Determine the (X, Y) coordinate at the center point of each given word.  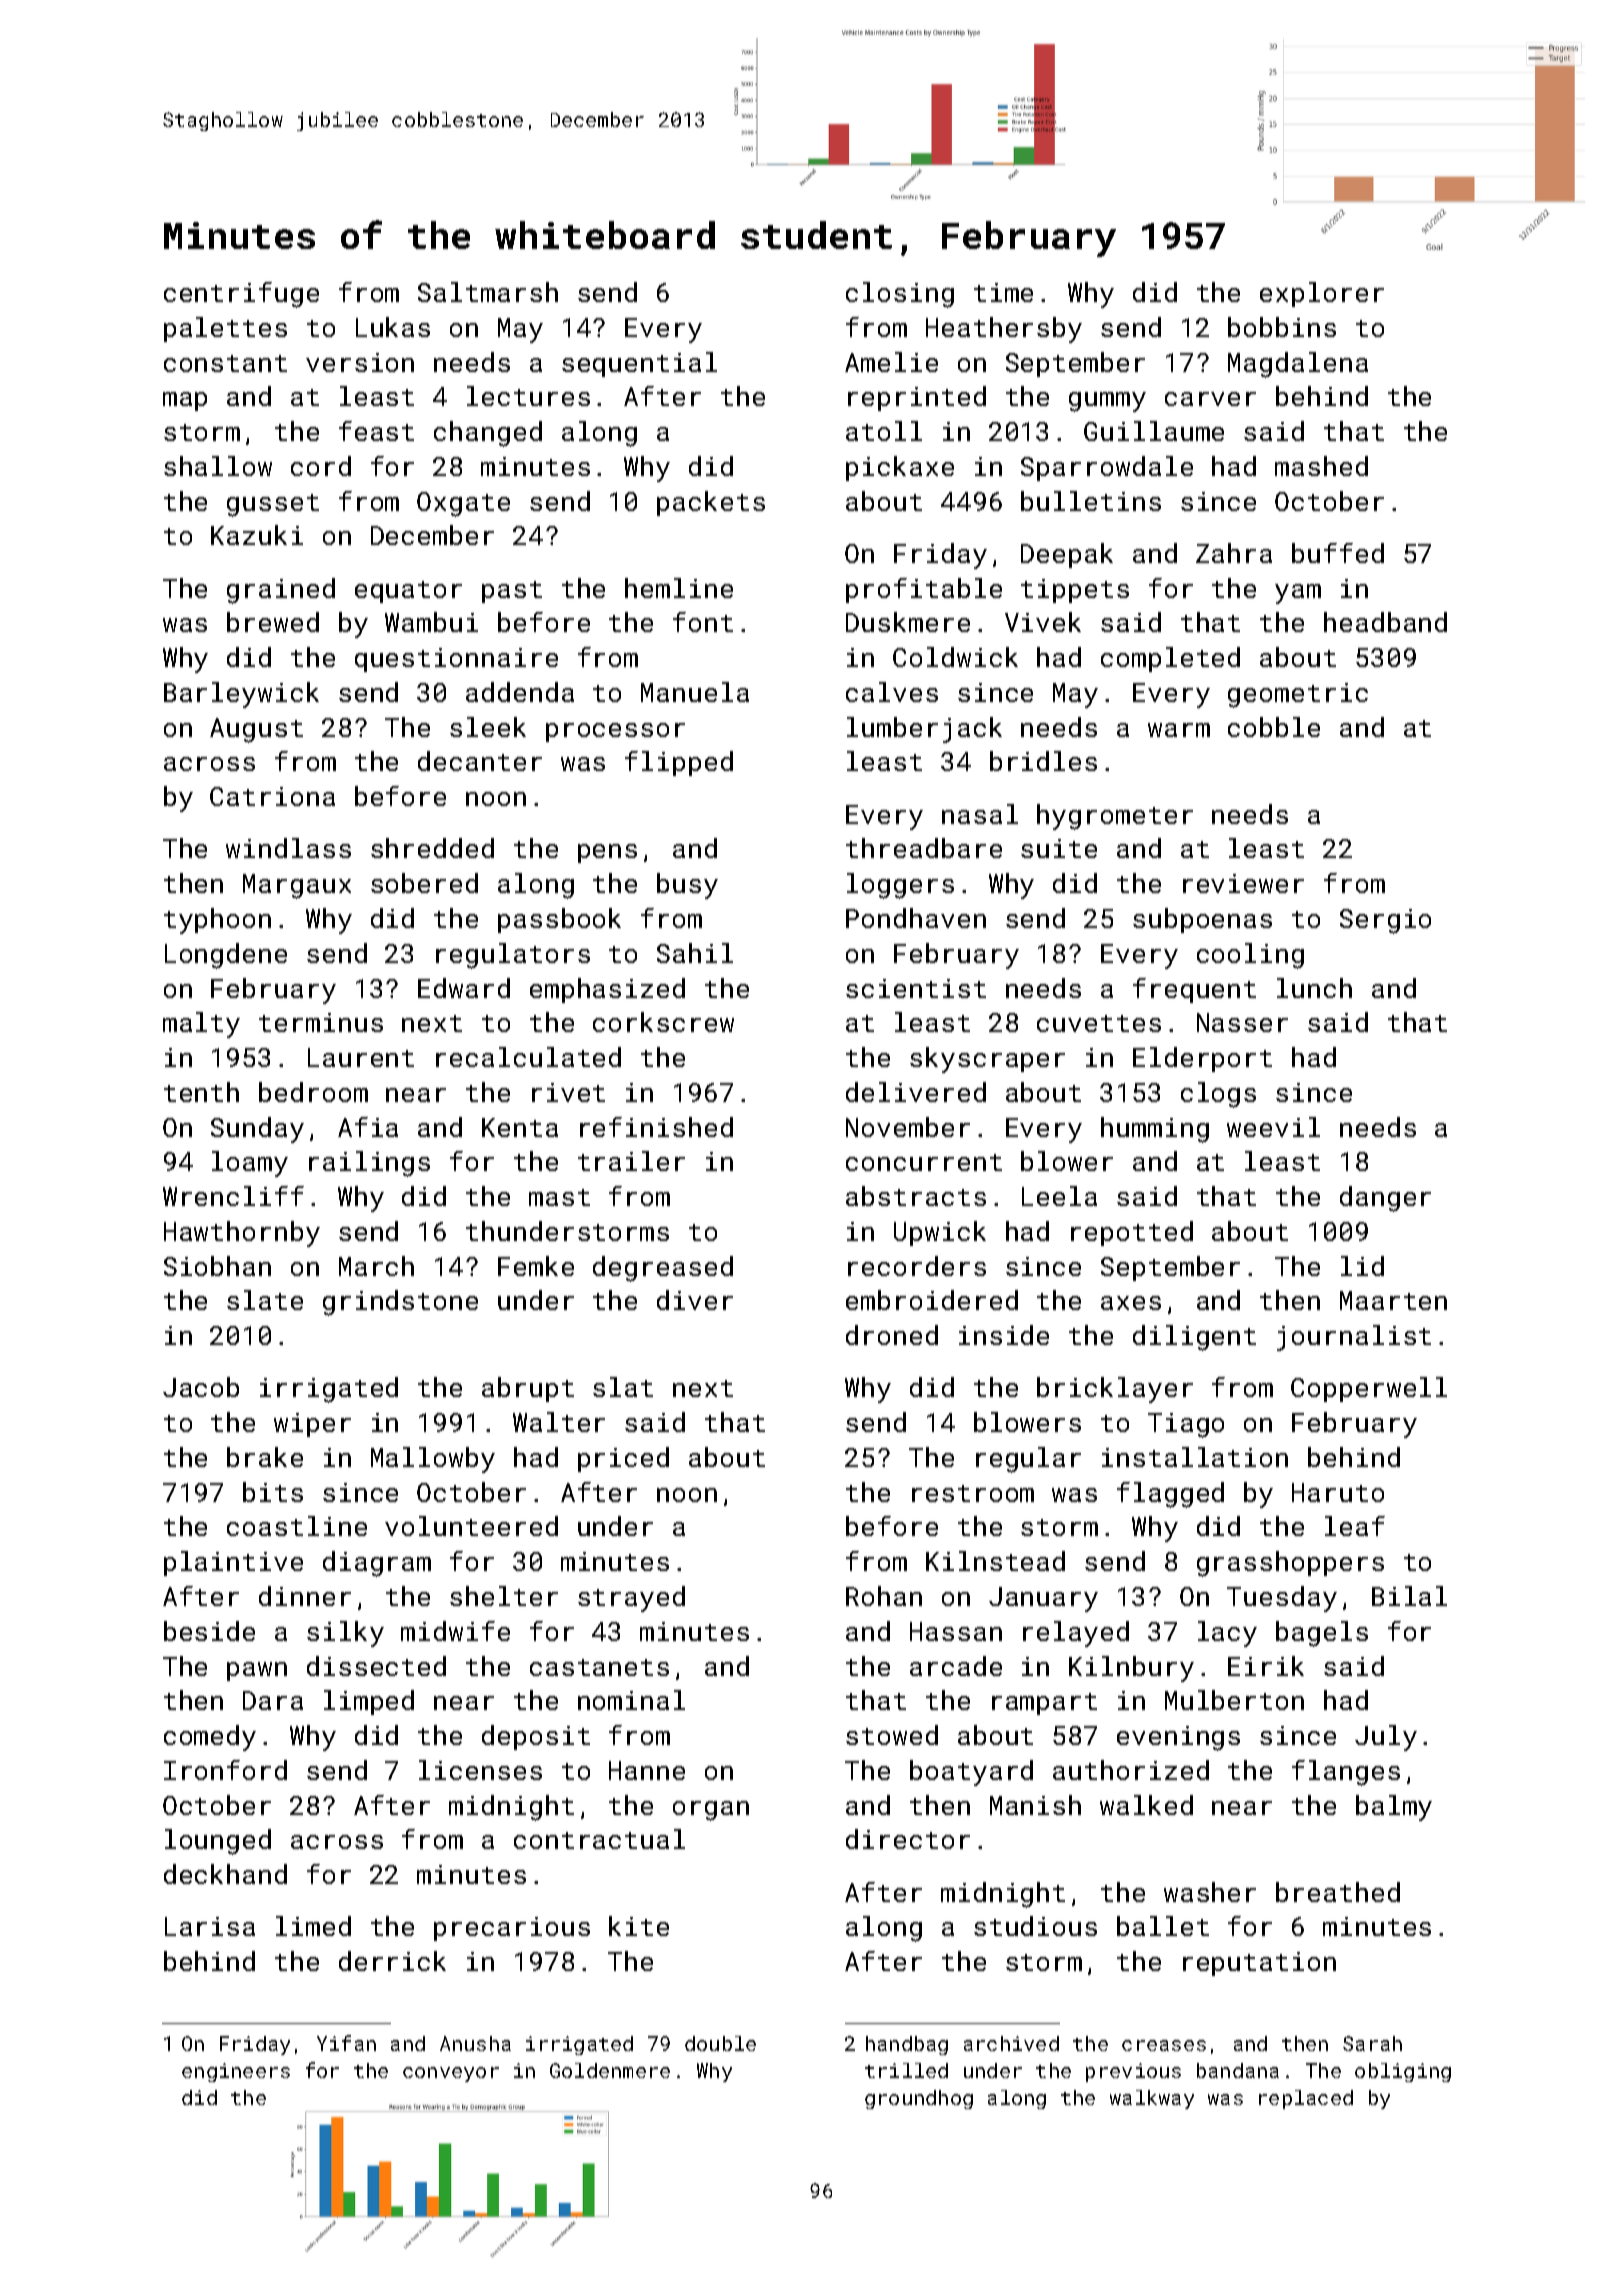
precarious (512, 1929)
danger (1385, 1199)
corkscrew (663, 1022)
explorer (1322, 294)
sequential (639, 364)
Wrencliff (233, 1196)
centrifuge (241, 295)
